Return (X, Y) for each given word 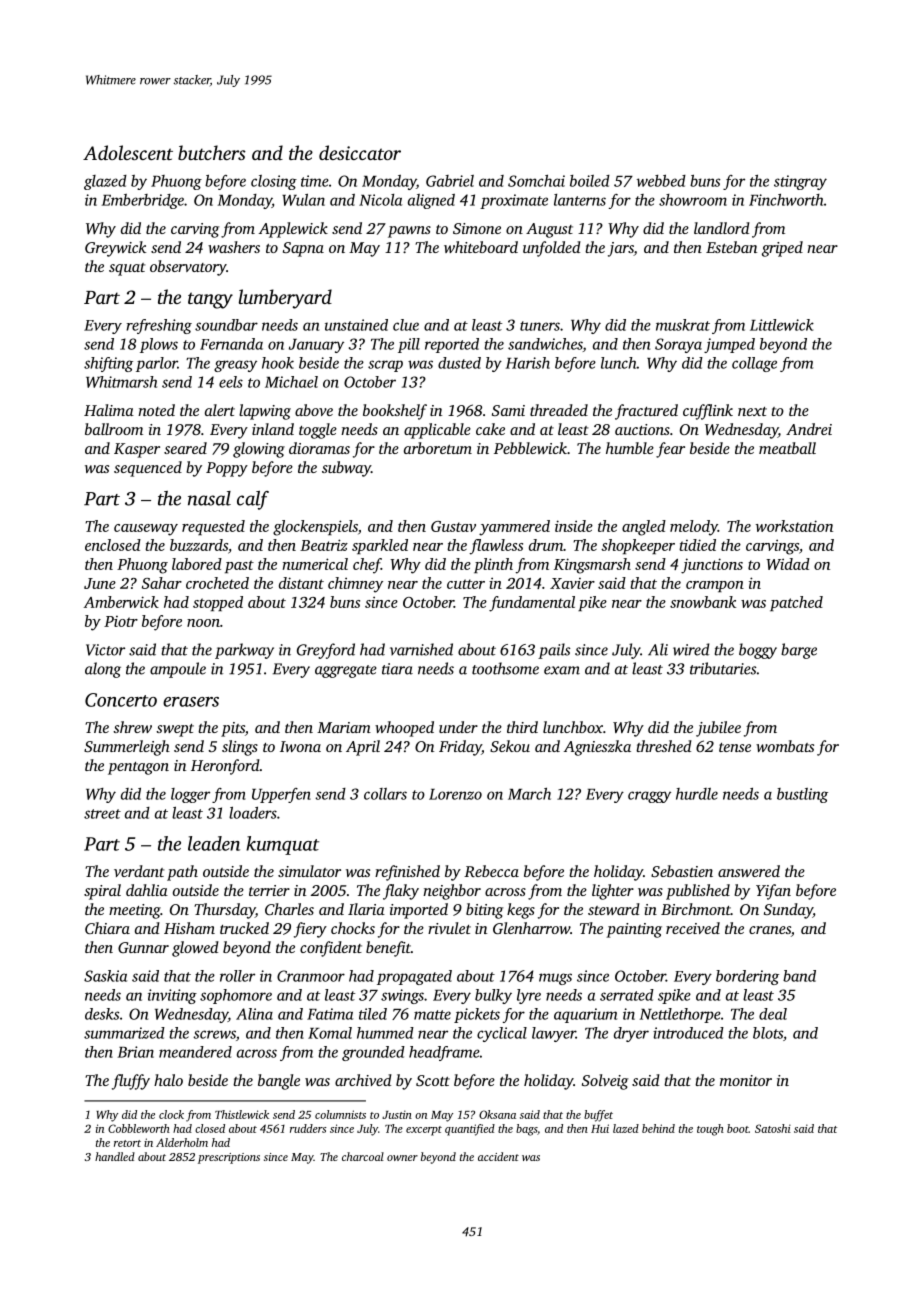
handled (115, 1156)
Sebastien (682, 871)
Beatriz (324, 545)
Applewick (293, 230)
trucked (244, 928)
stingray (800, 182)
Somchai (536, 181)
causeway (146, 530)
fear (670, 450)
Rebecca (491, 871)
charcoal (363, 1156)
